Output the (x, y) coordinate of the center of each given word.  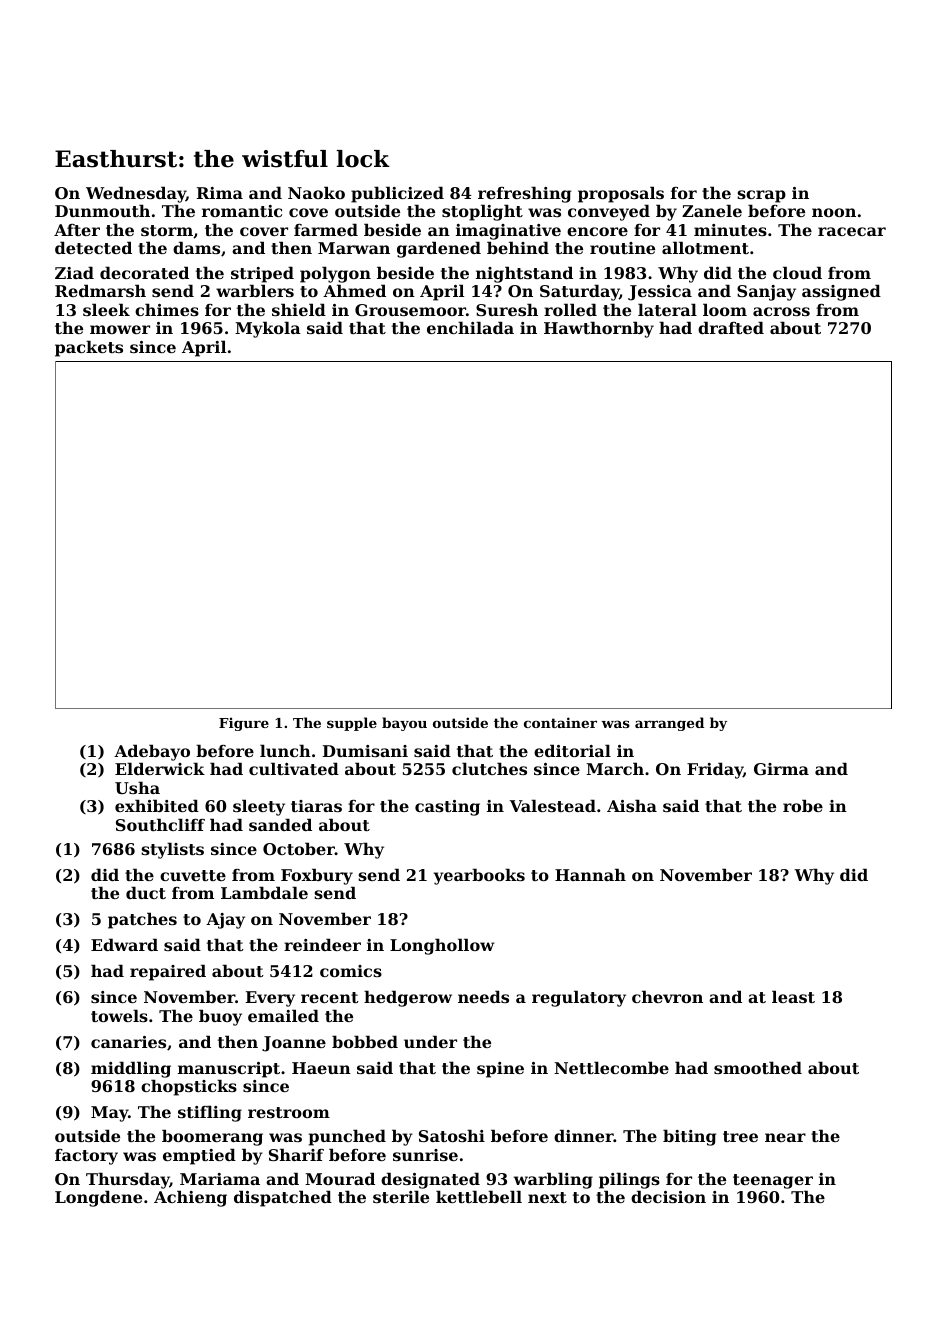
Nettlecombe (611, 1067)
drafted (731, 327)
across (781, 311)
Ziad (74, 272)
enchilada (470, 327)
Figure (244, 724)
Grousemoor (410, 310)
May (109, 1114)
